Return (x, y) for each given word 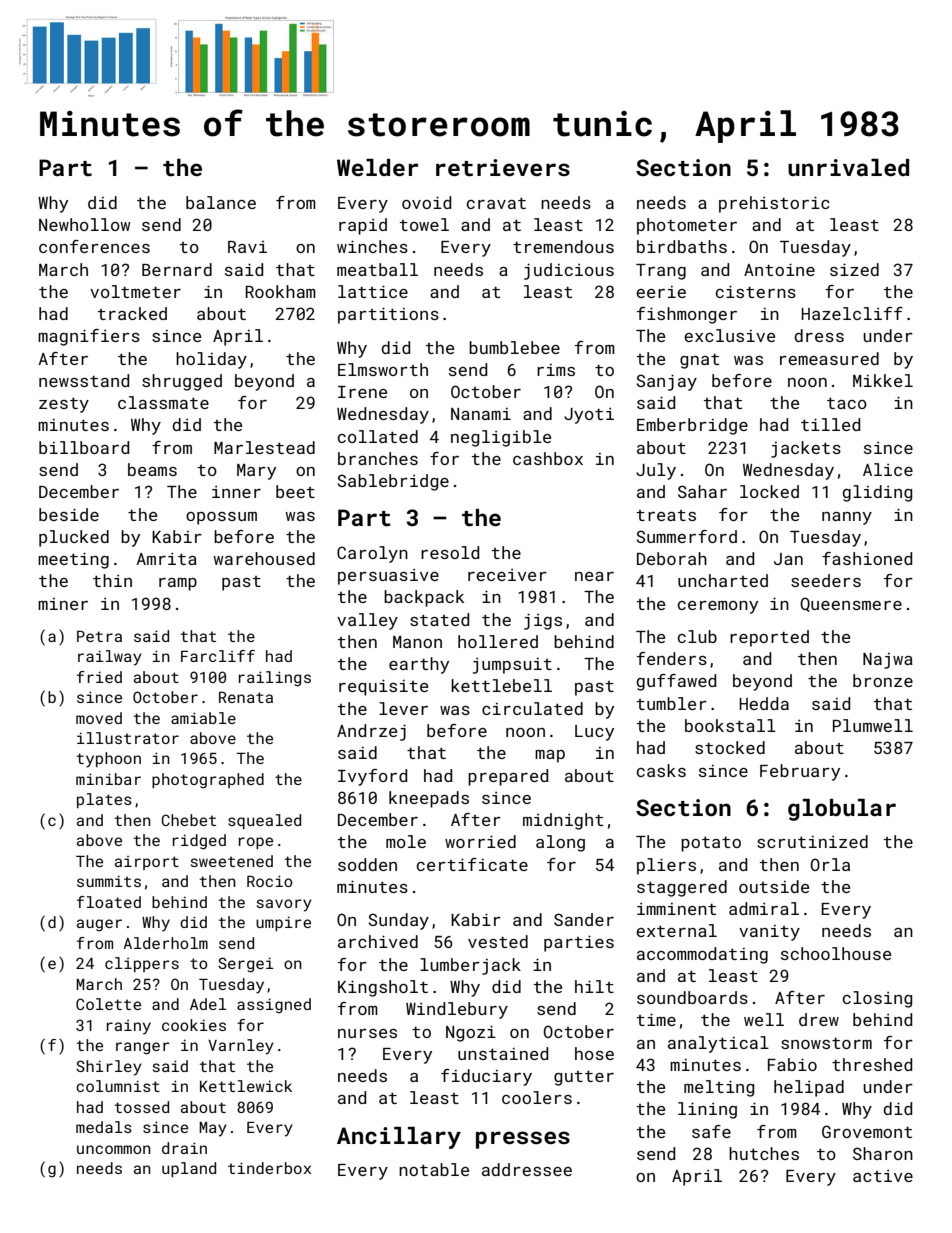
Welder (377, 167)
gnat (699, 361)
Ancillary (399, 1138)
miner (63, 604)
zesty (64, 405)
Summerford (687, 536)
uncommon (114, 1149)
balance (221, 202)
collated (378, 436)
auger (99, 925)
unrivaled (848, 167)
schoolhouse (836, 953)
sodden (367, 864)
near (594, 576)
